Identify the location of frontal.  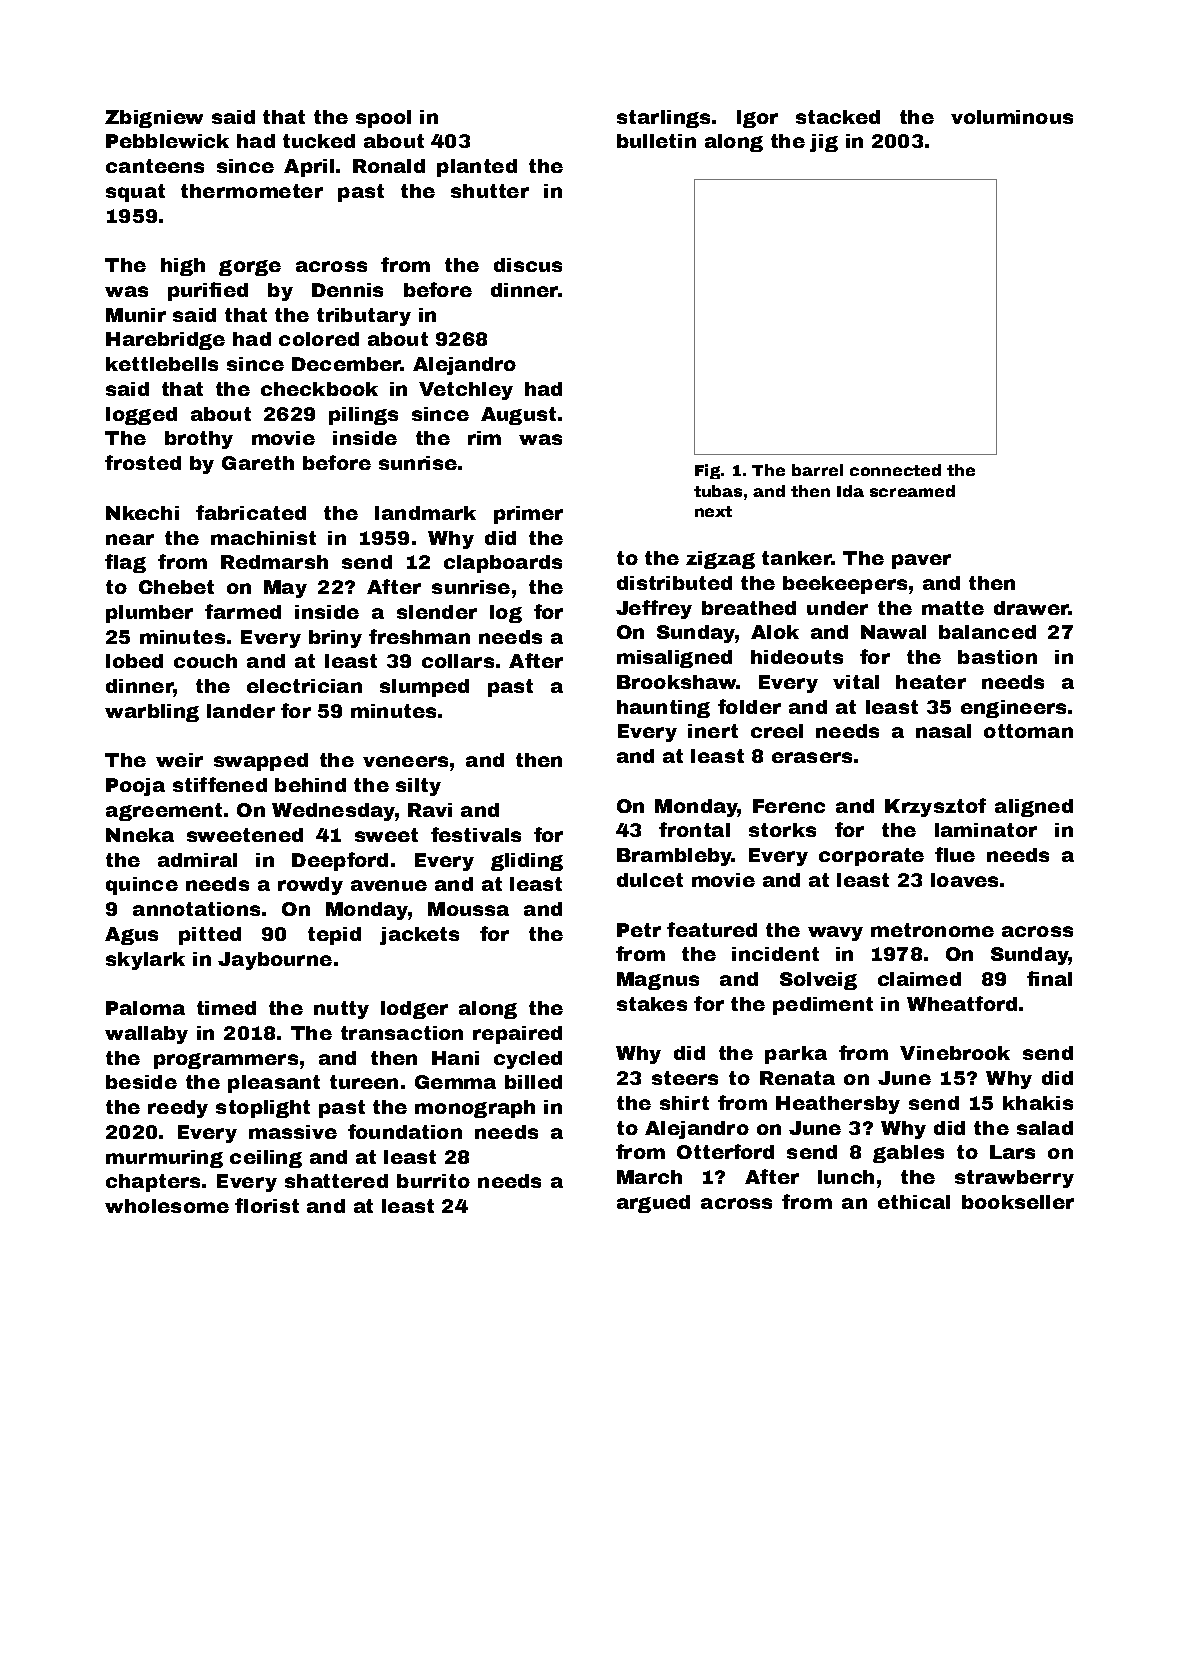
(694, 829).
